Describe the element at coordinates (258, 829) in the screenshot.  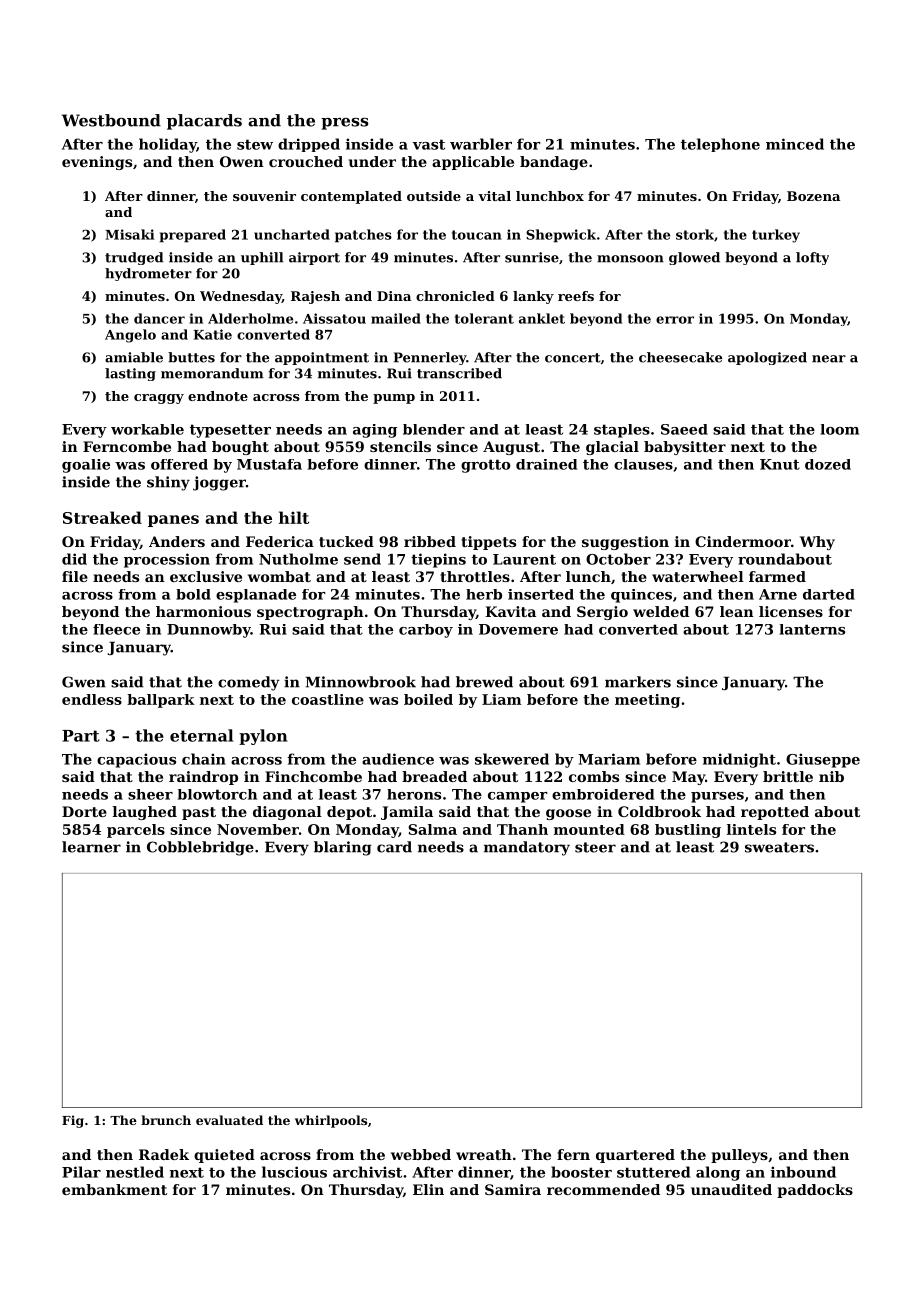
I see `November` at that location.
